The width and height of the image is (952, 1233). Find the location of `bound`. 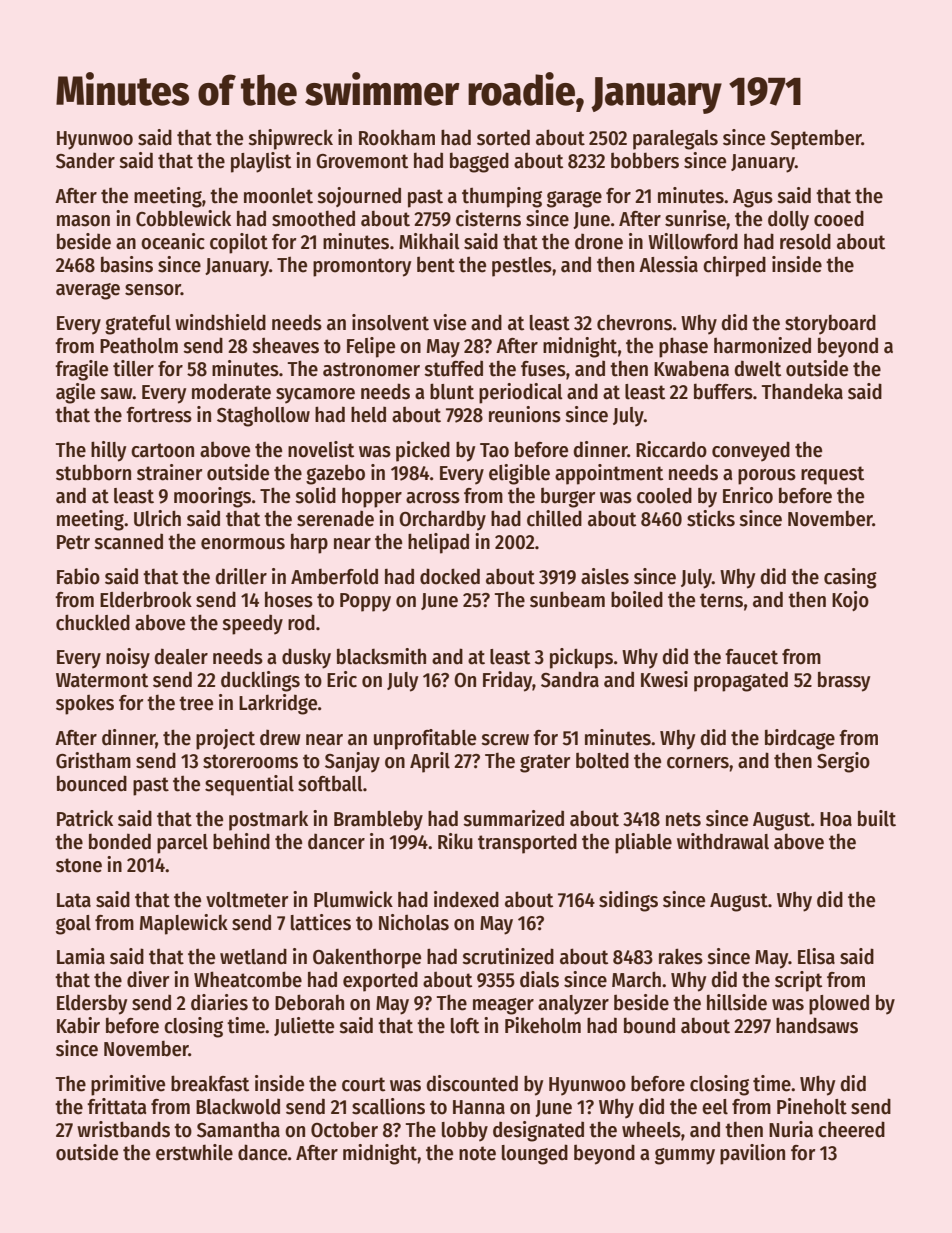

bound is located at coordinates (649, 1025).
